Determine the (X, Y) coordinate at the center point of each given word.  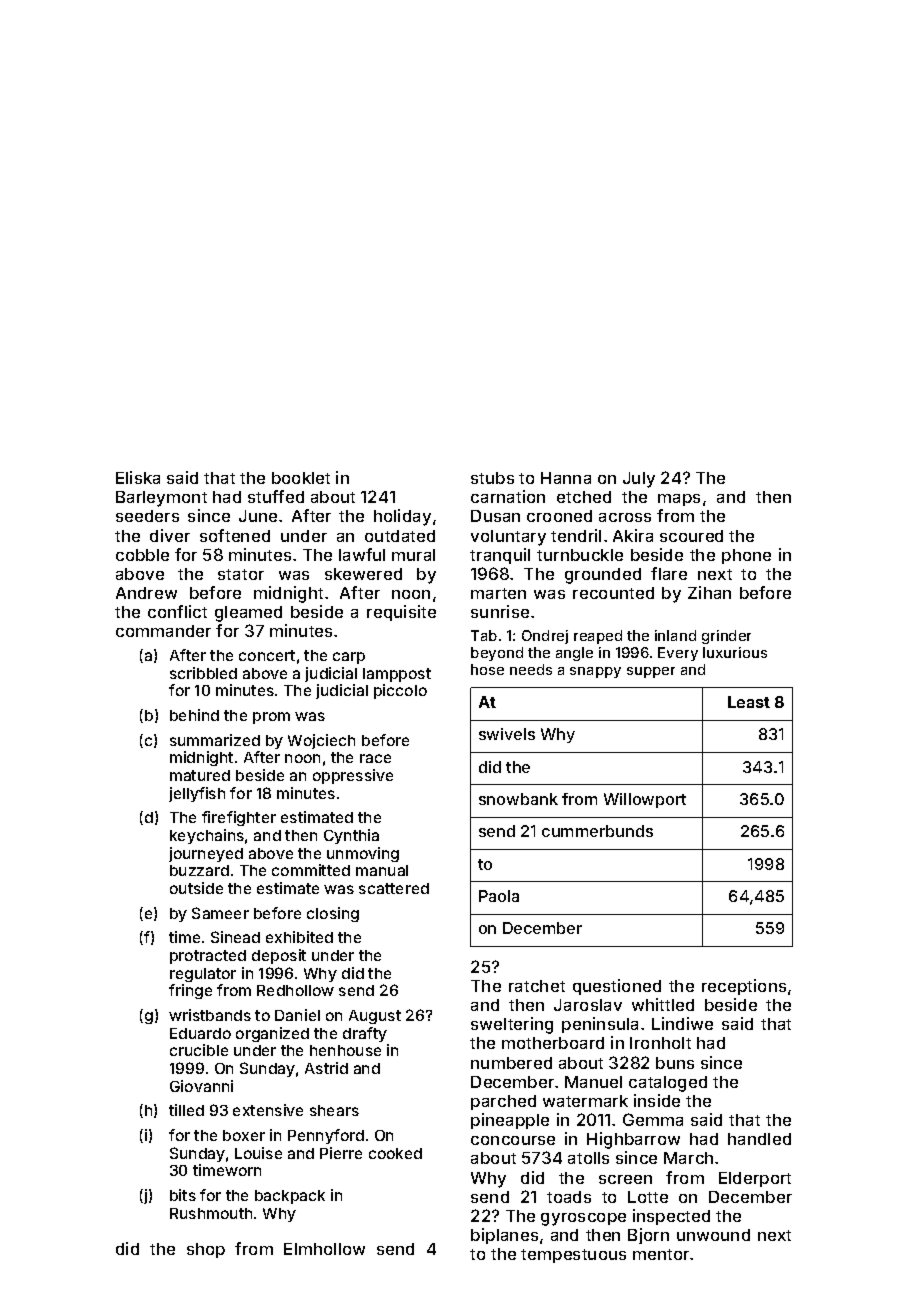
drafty (365, 1034)
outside (196, 888)
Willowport (645, 800)
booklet (301, 478)
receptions (744, 987)
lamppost (397, 675)
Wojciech (321, 741)
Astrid (326, 1068)
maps (679, 500)
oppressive (353, 776)
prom (271, 718)
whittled (663, 1004)
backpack (290, 1197)
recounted (613, 593)
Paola (499, 896)
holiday (402, 517)
